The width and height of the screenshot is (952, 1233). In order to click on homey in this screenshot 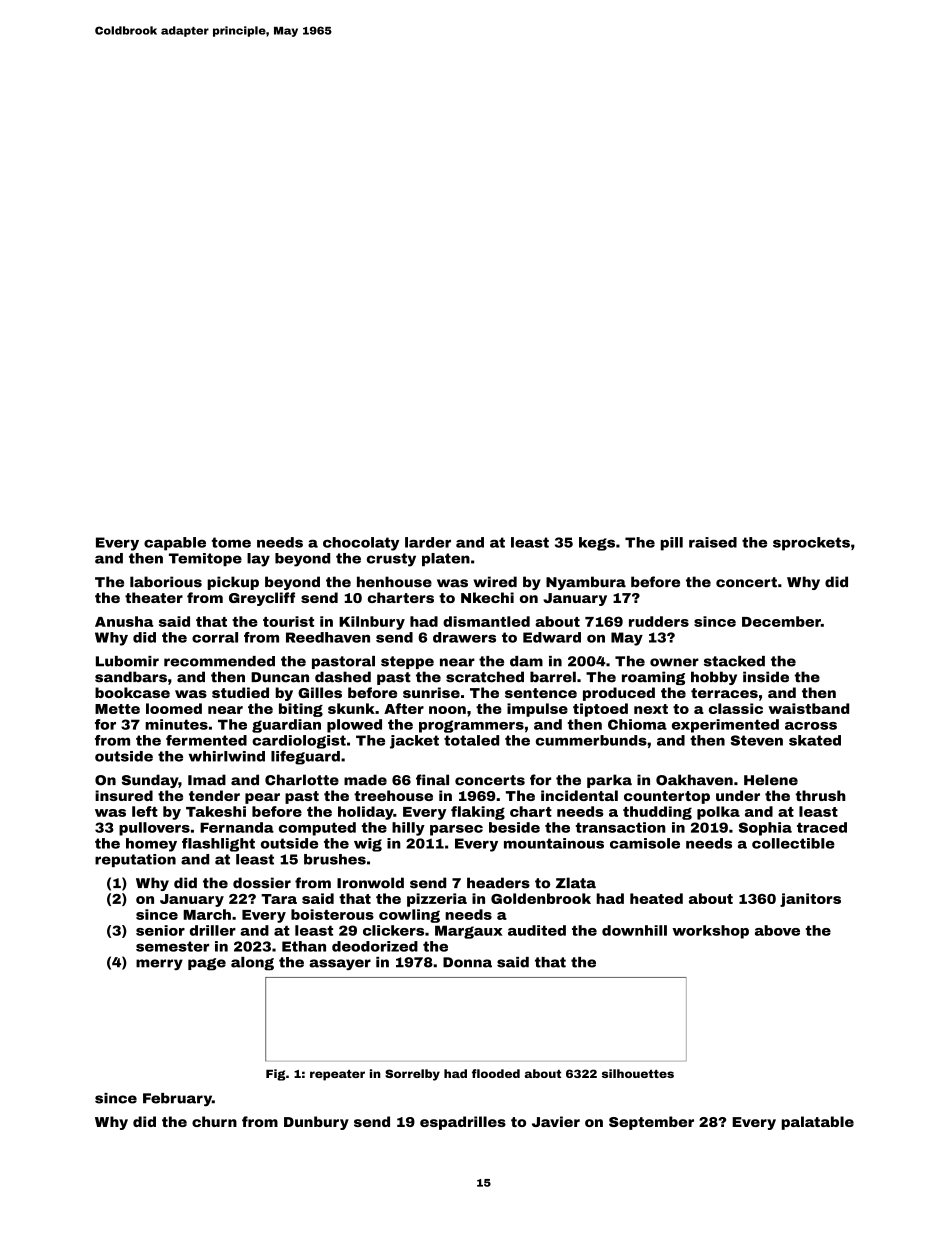, I will do `click(151, 845)`.
